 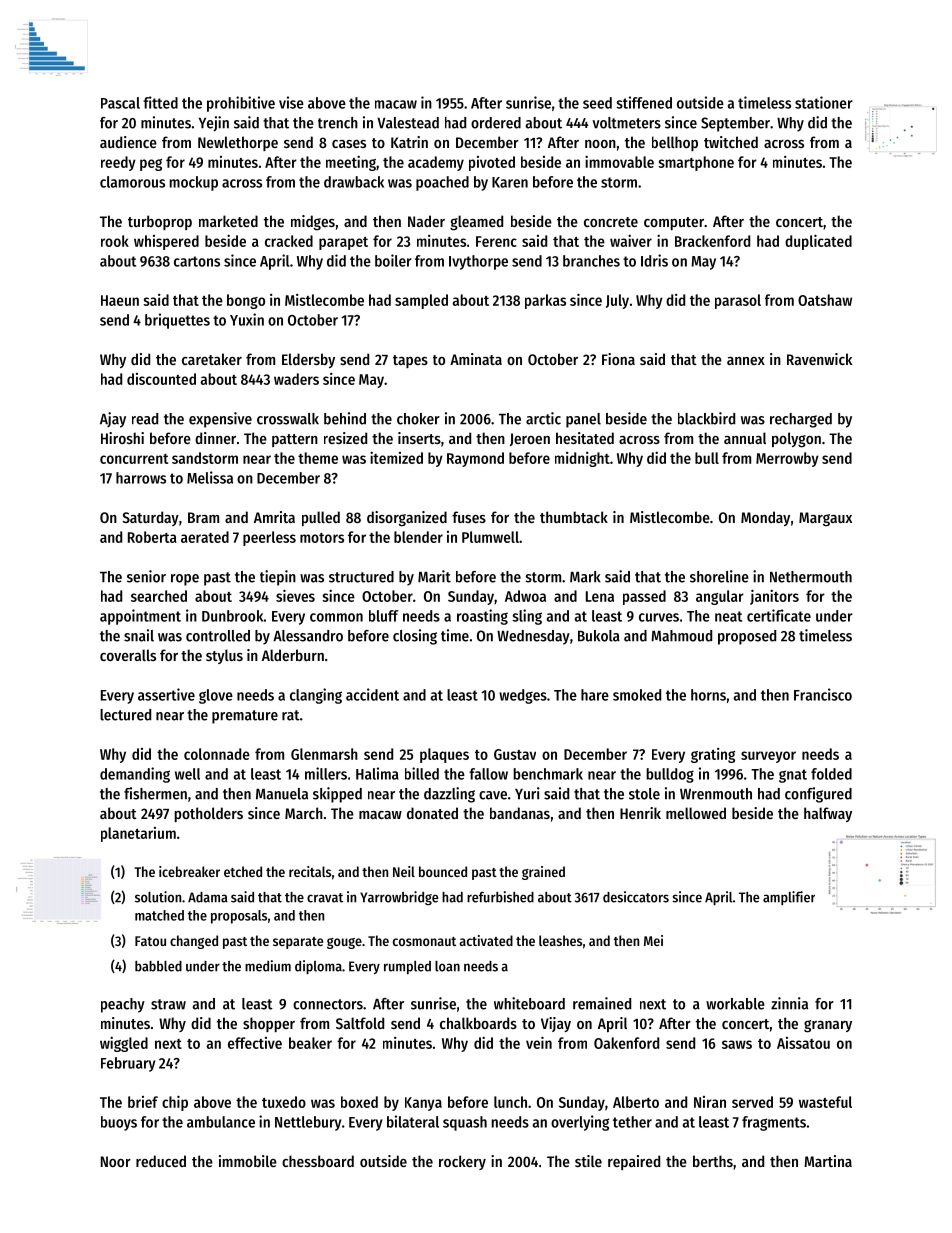 What do you see at coordinates (560, 940) in the screenshot?
I see `leashes` at bounding box center [560, 940].
